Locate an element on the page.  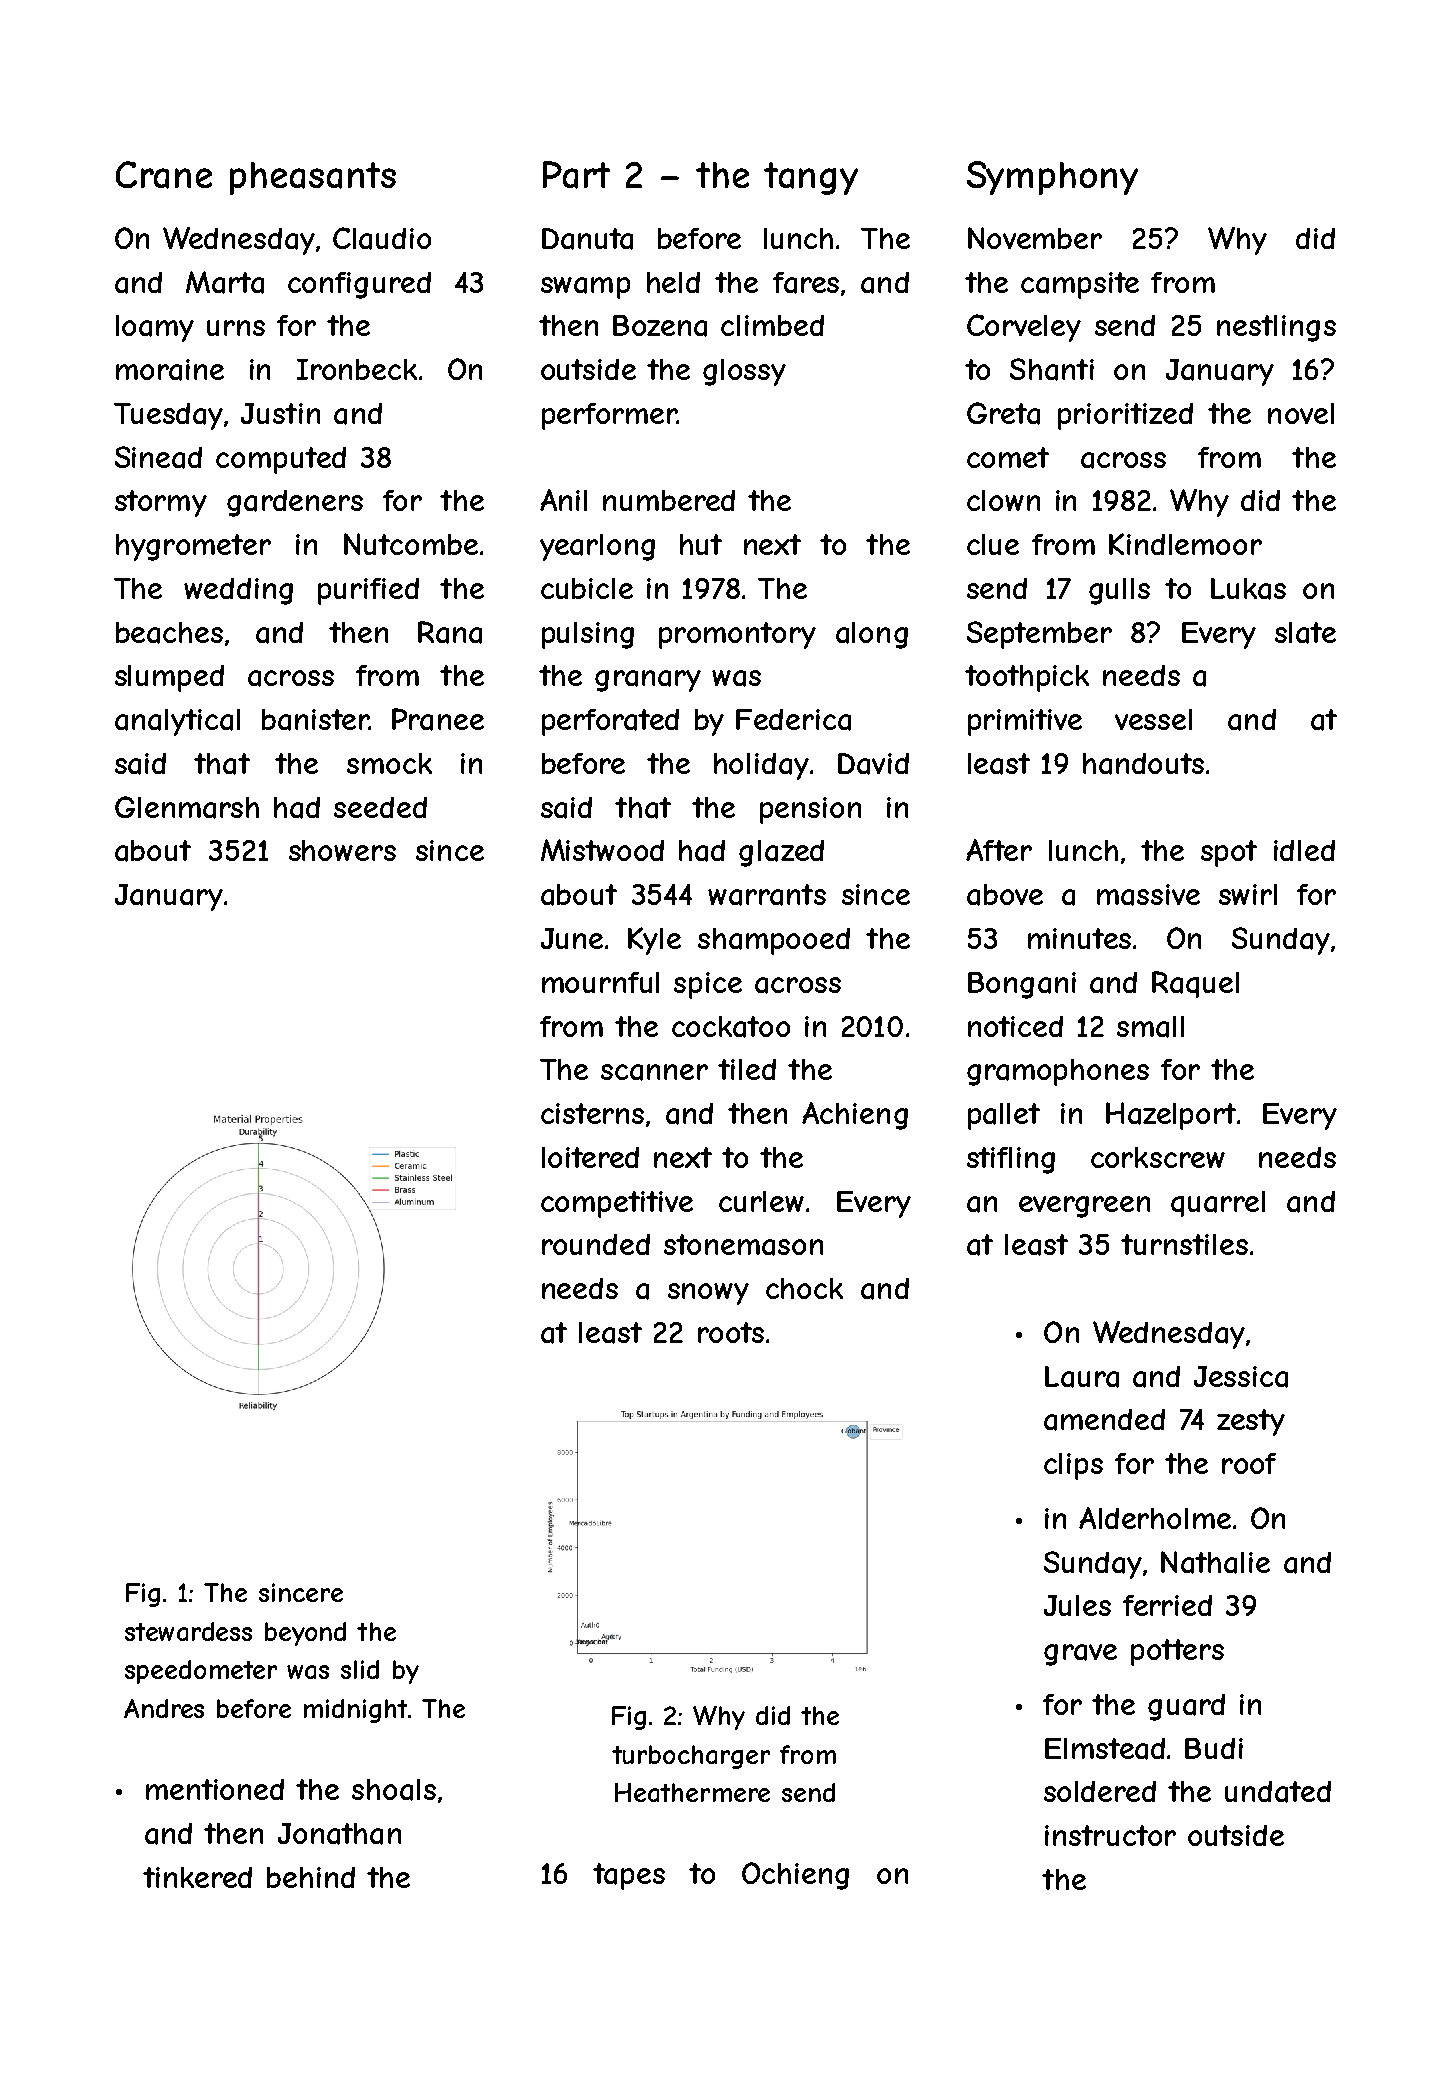
Raquel is located at coordinates (1195, 984).
